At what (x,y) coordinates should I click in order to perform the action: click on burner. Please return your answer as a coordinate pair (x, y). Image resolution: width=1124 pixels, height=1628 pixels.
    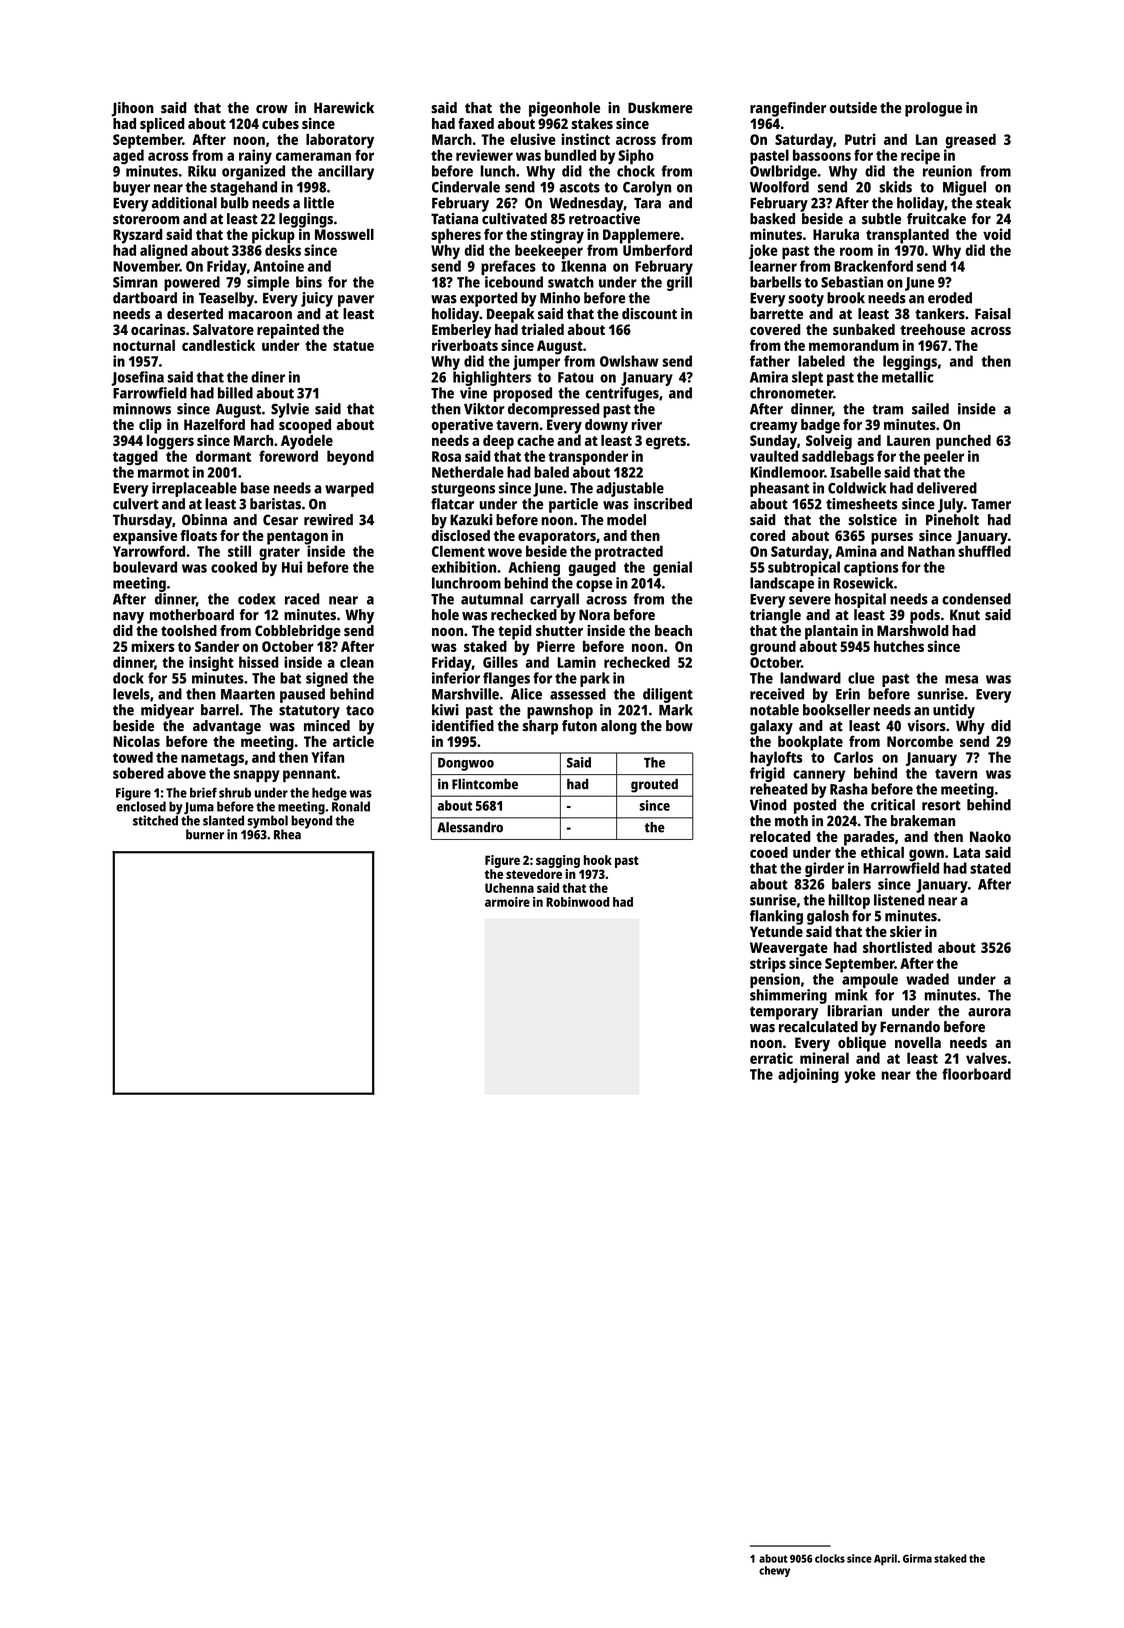
    Looking at the image, I should click on (205, 834).
